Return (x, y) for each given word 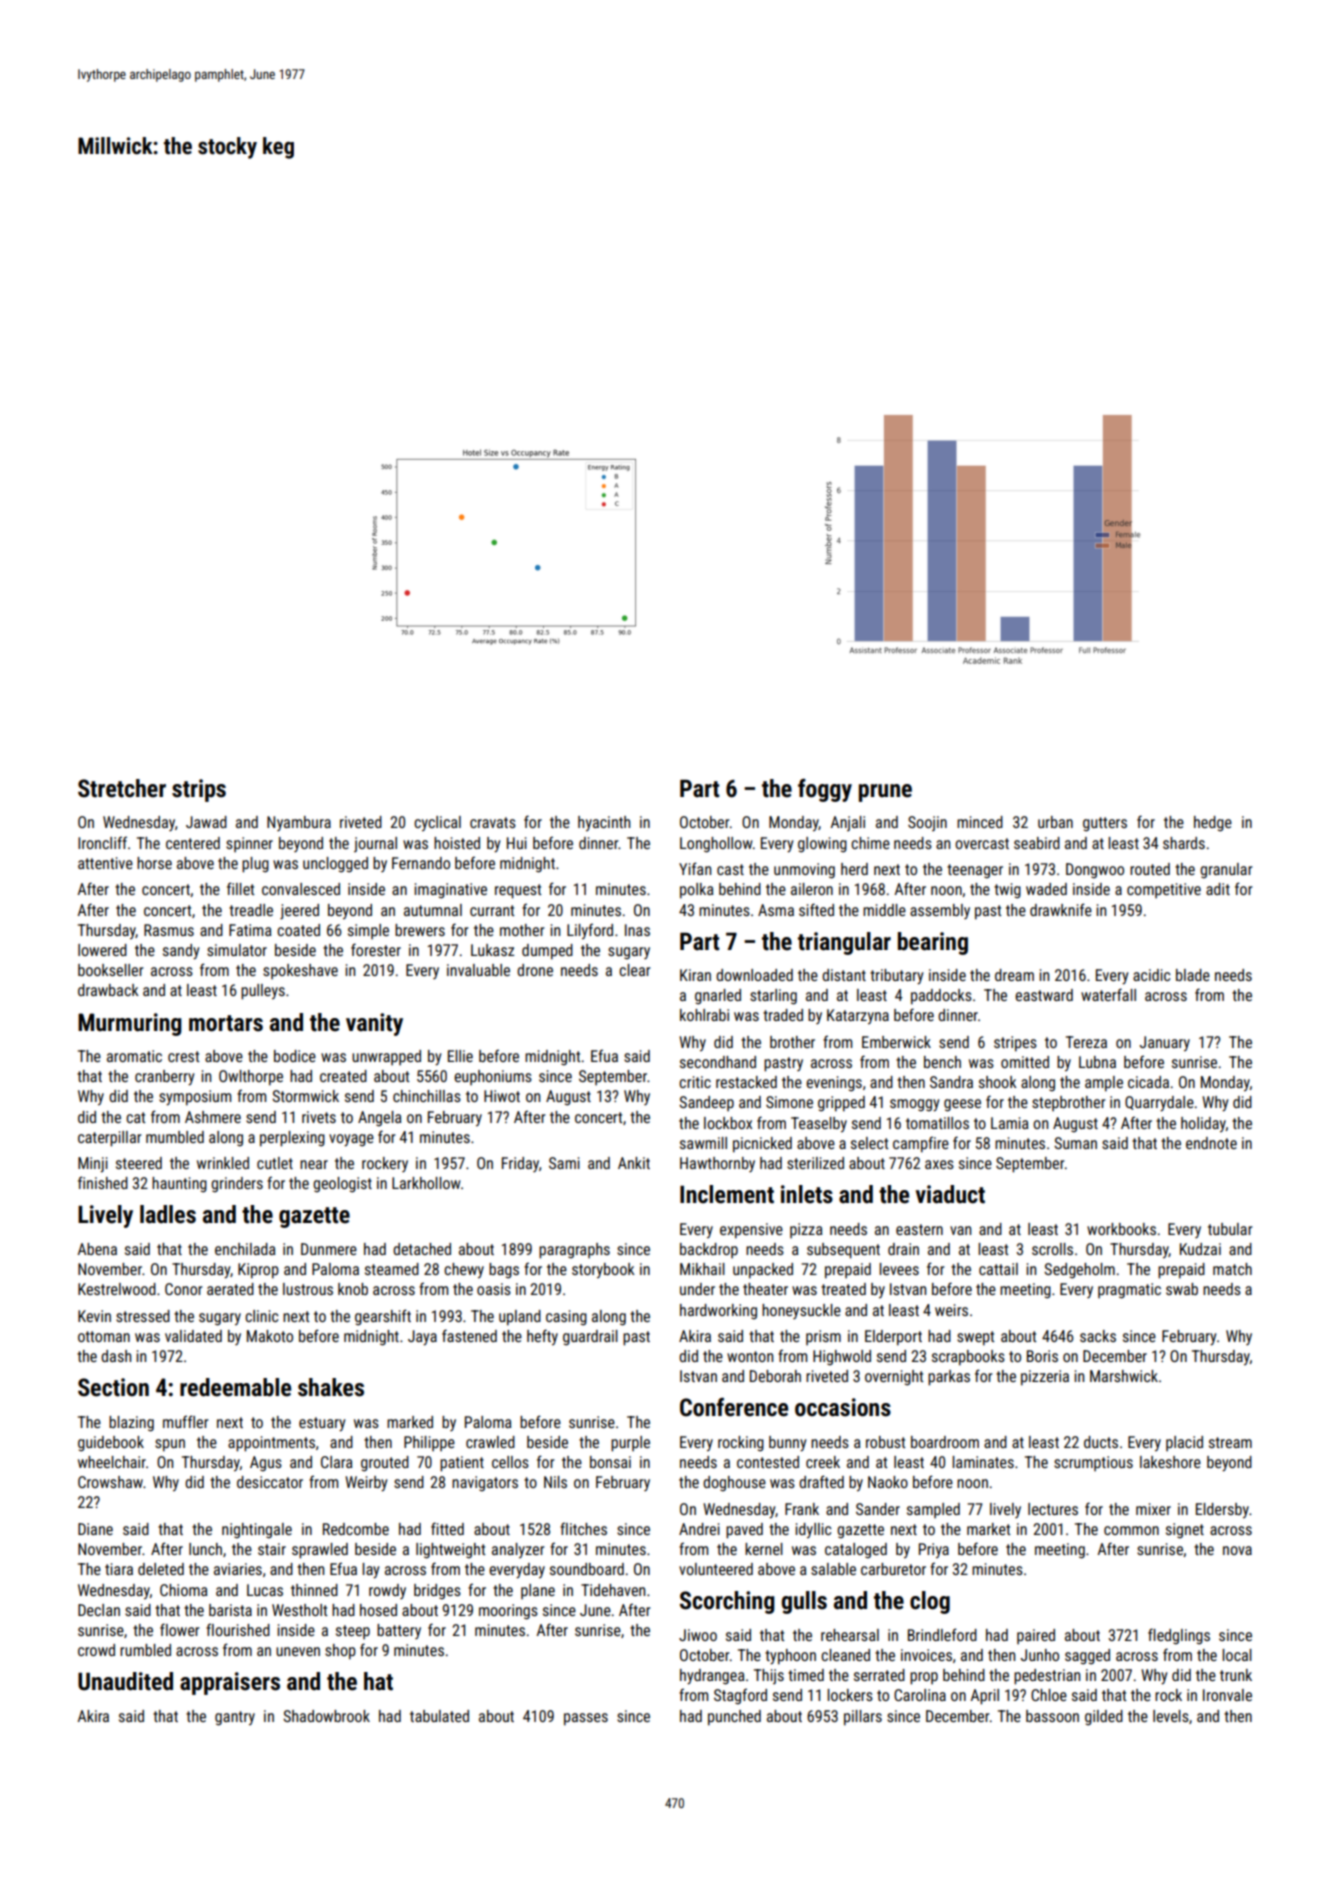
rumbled (145, 1650)
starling (773, 997)
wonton (750, 1356)
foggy (825, 790)
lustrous (308, 1289)
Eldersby (1222, 1510)
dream (1014, 975)
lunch (205, 1549)
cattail (998, 1269)
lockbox (728, 1123)
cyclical (437, 823)
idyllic (813, 1530)
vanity (374, 1024)
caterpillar (109, 1139)
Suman (1075, 1143)
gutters (1105, 824)
